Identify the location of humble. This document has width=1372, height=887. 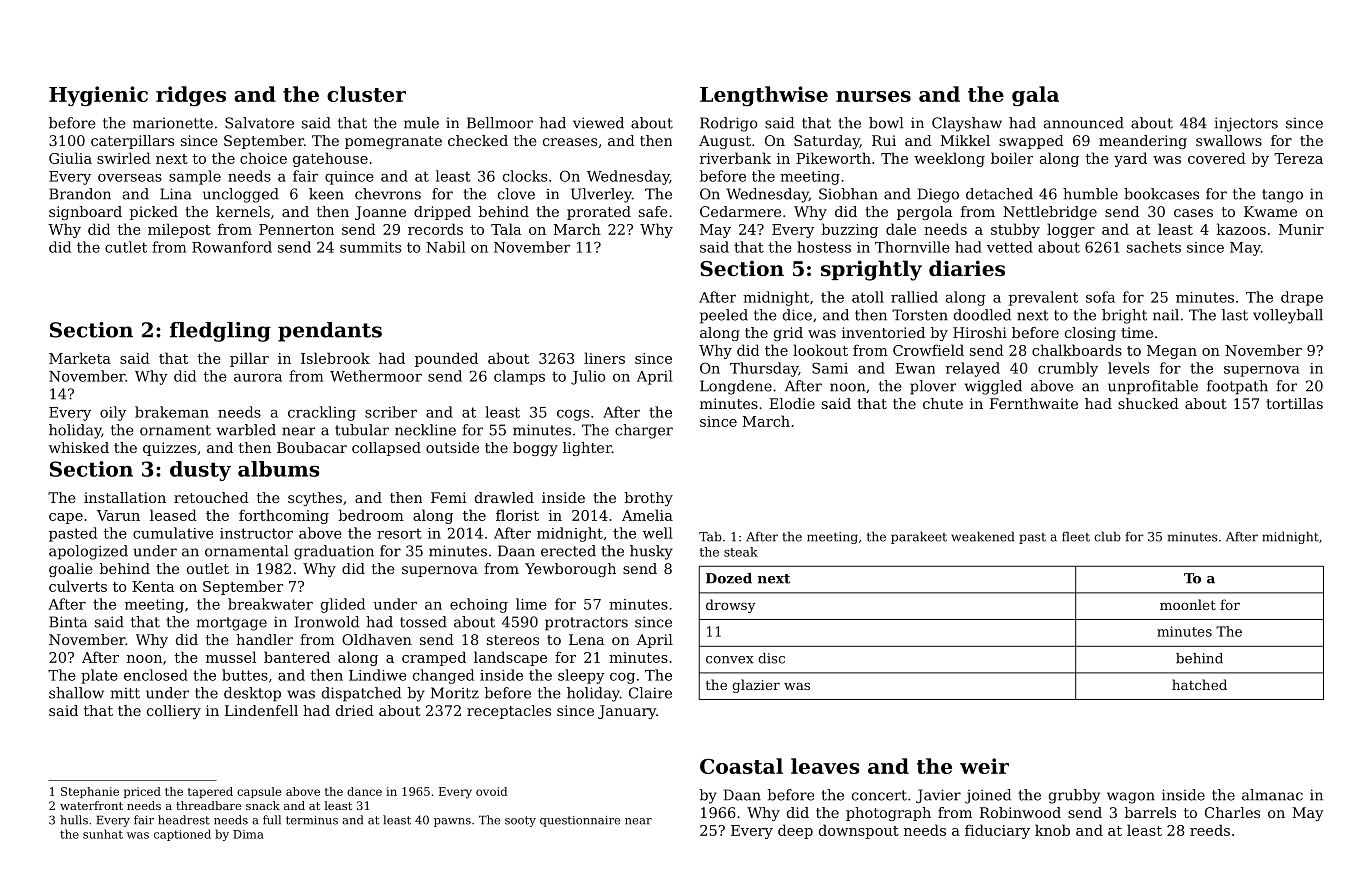
(1090, 194).
